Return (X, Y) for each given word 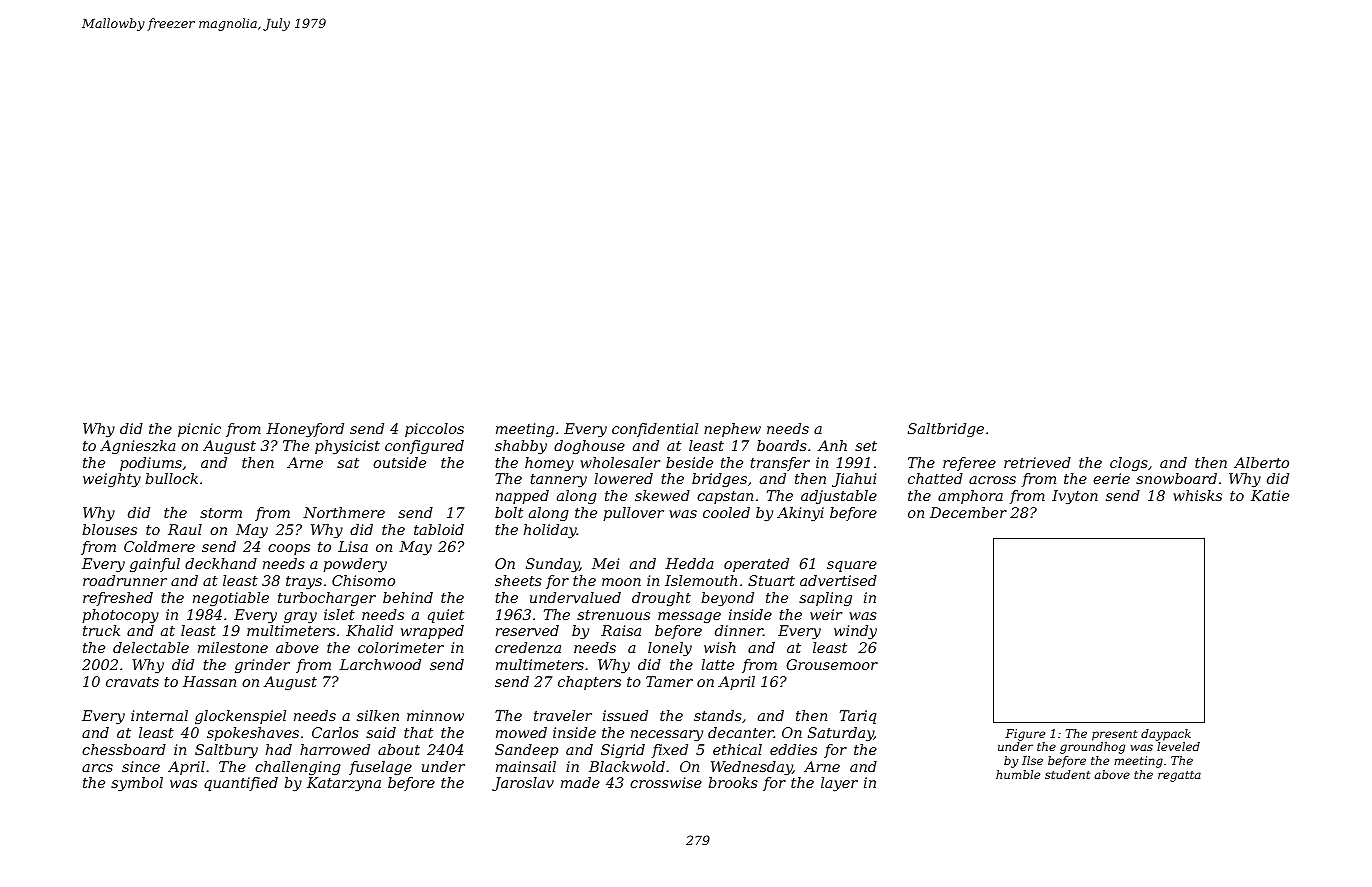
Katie (1270, 495)
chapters (589, 683)
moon (621, 582)
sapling (825, 599)
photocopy (120, 616)
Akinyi (800, 514)
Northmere (344, 512)
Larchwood (380, 664)
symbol (137, 784)
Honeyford (305, 430)
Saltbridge (946, 430)
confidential (655, 430)
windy (855, 632)
